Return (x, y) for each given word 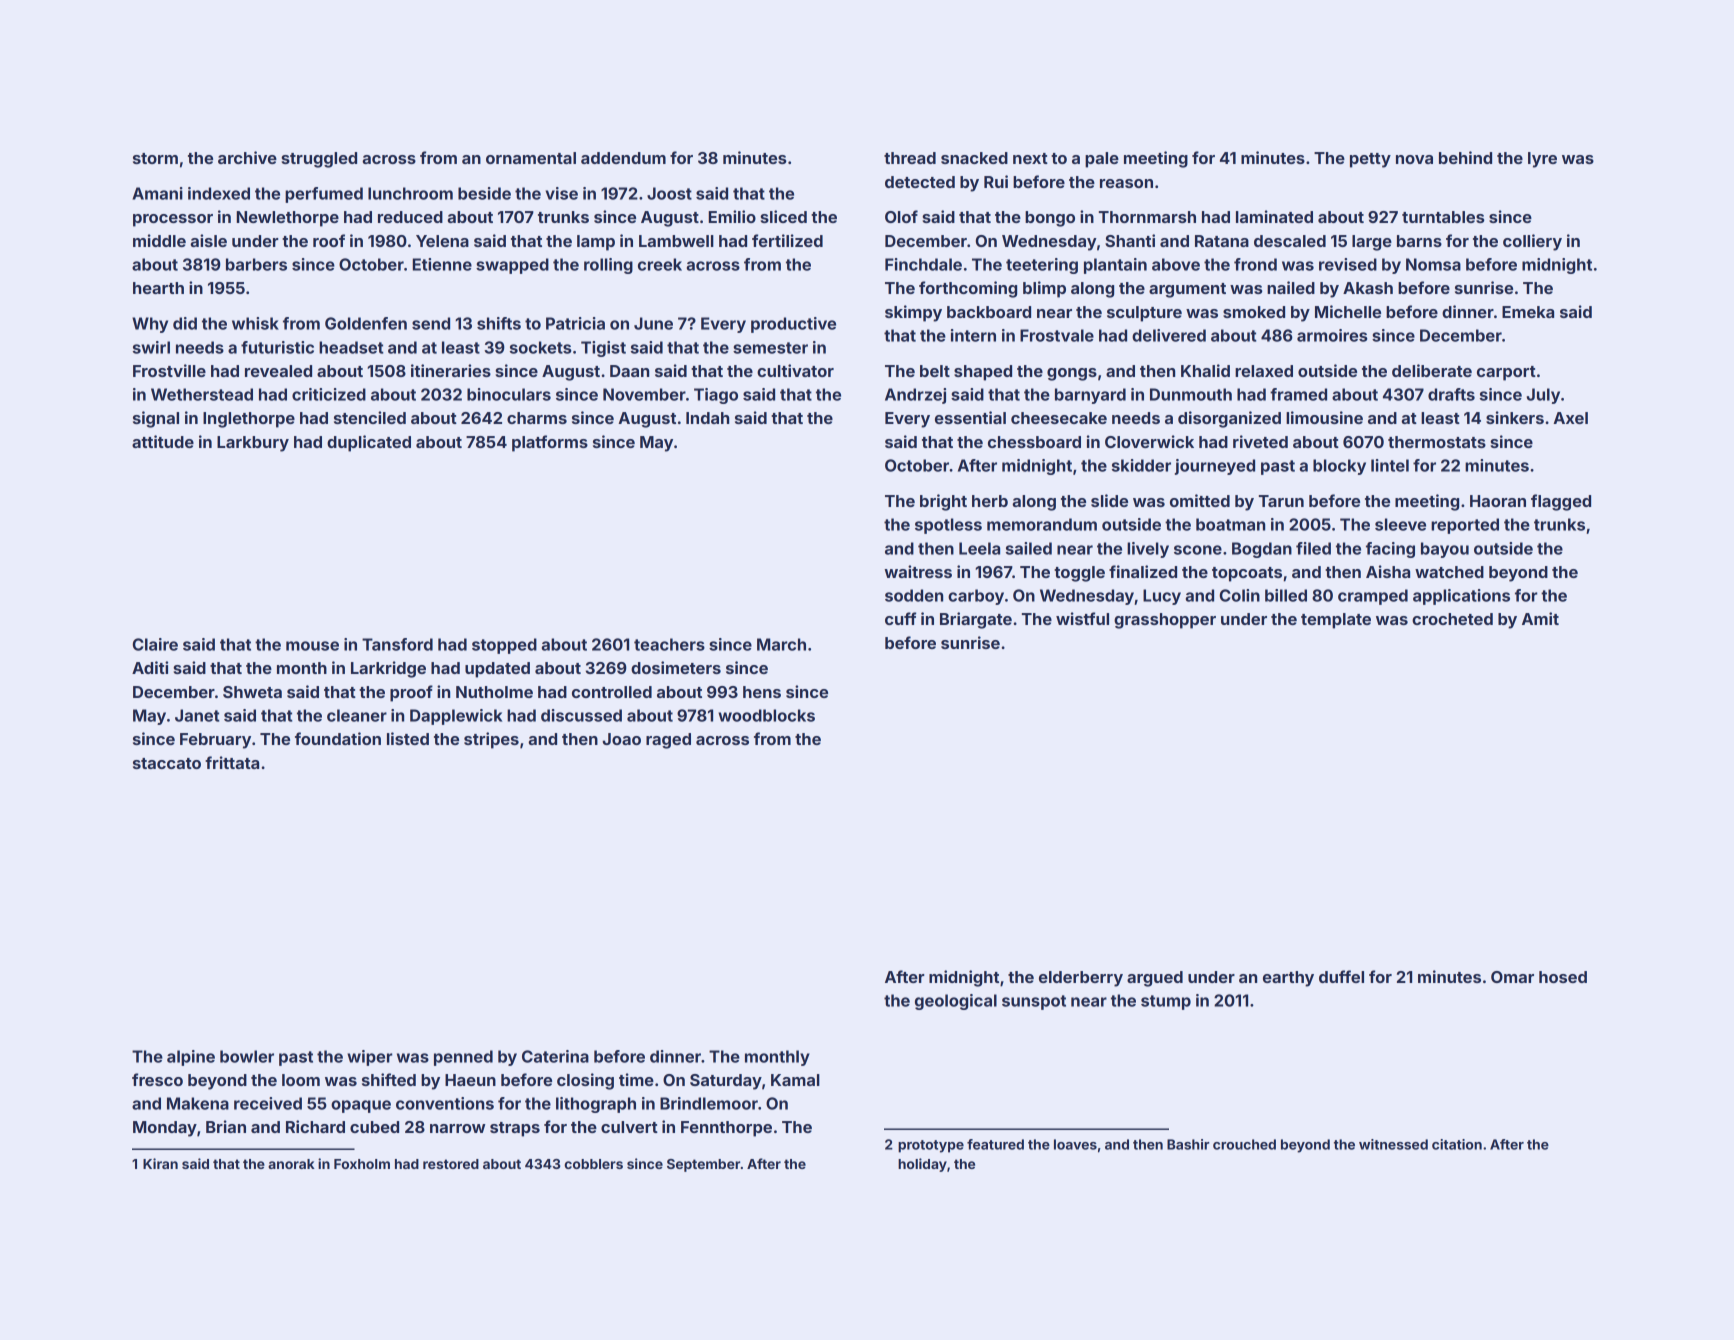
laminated (1274, 216)
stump (1166, 1002)
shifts (499, 323)
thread (910, 158)
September (703, 1165)
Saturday (726, 1082)
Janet (197, 715)
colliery (1532, 242)
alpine (191, 1058)
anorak (291, 1164)
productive (793, 325)
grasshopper (1165, 621)
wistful (1082, 618)
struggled (319, 160)
